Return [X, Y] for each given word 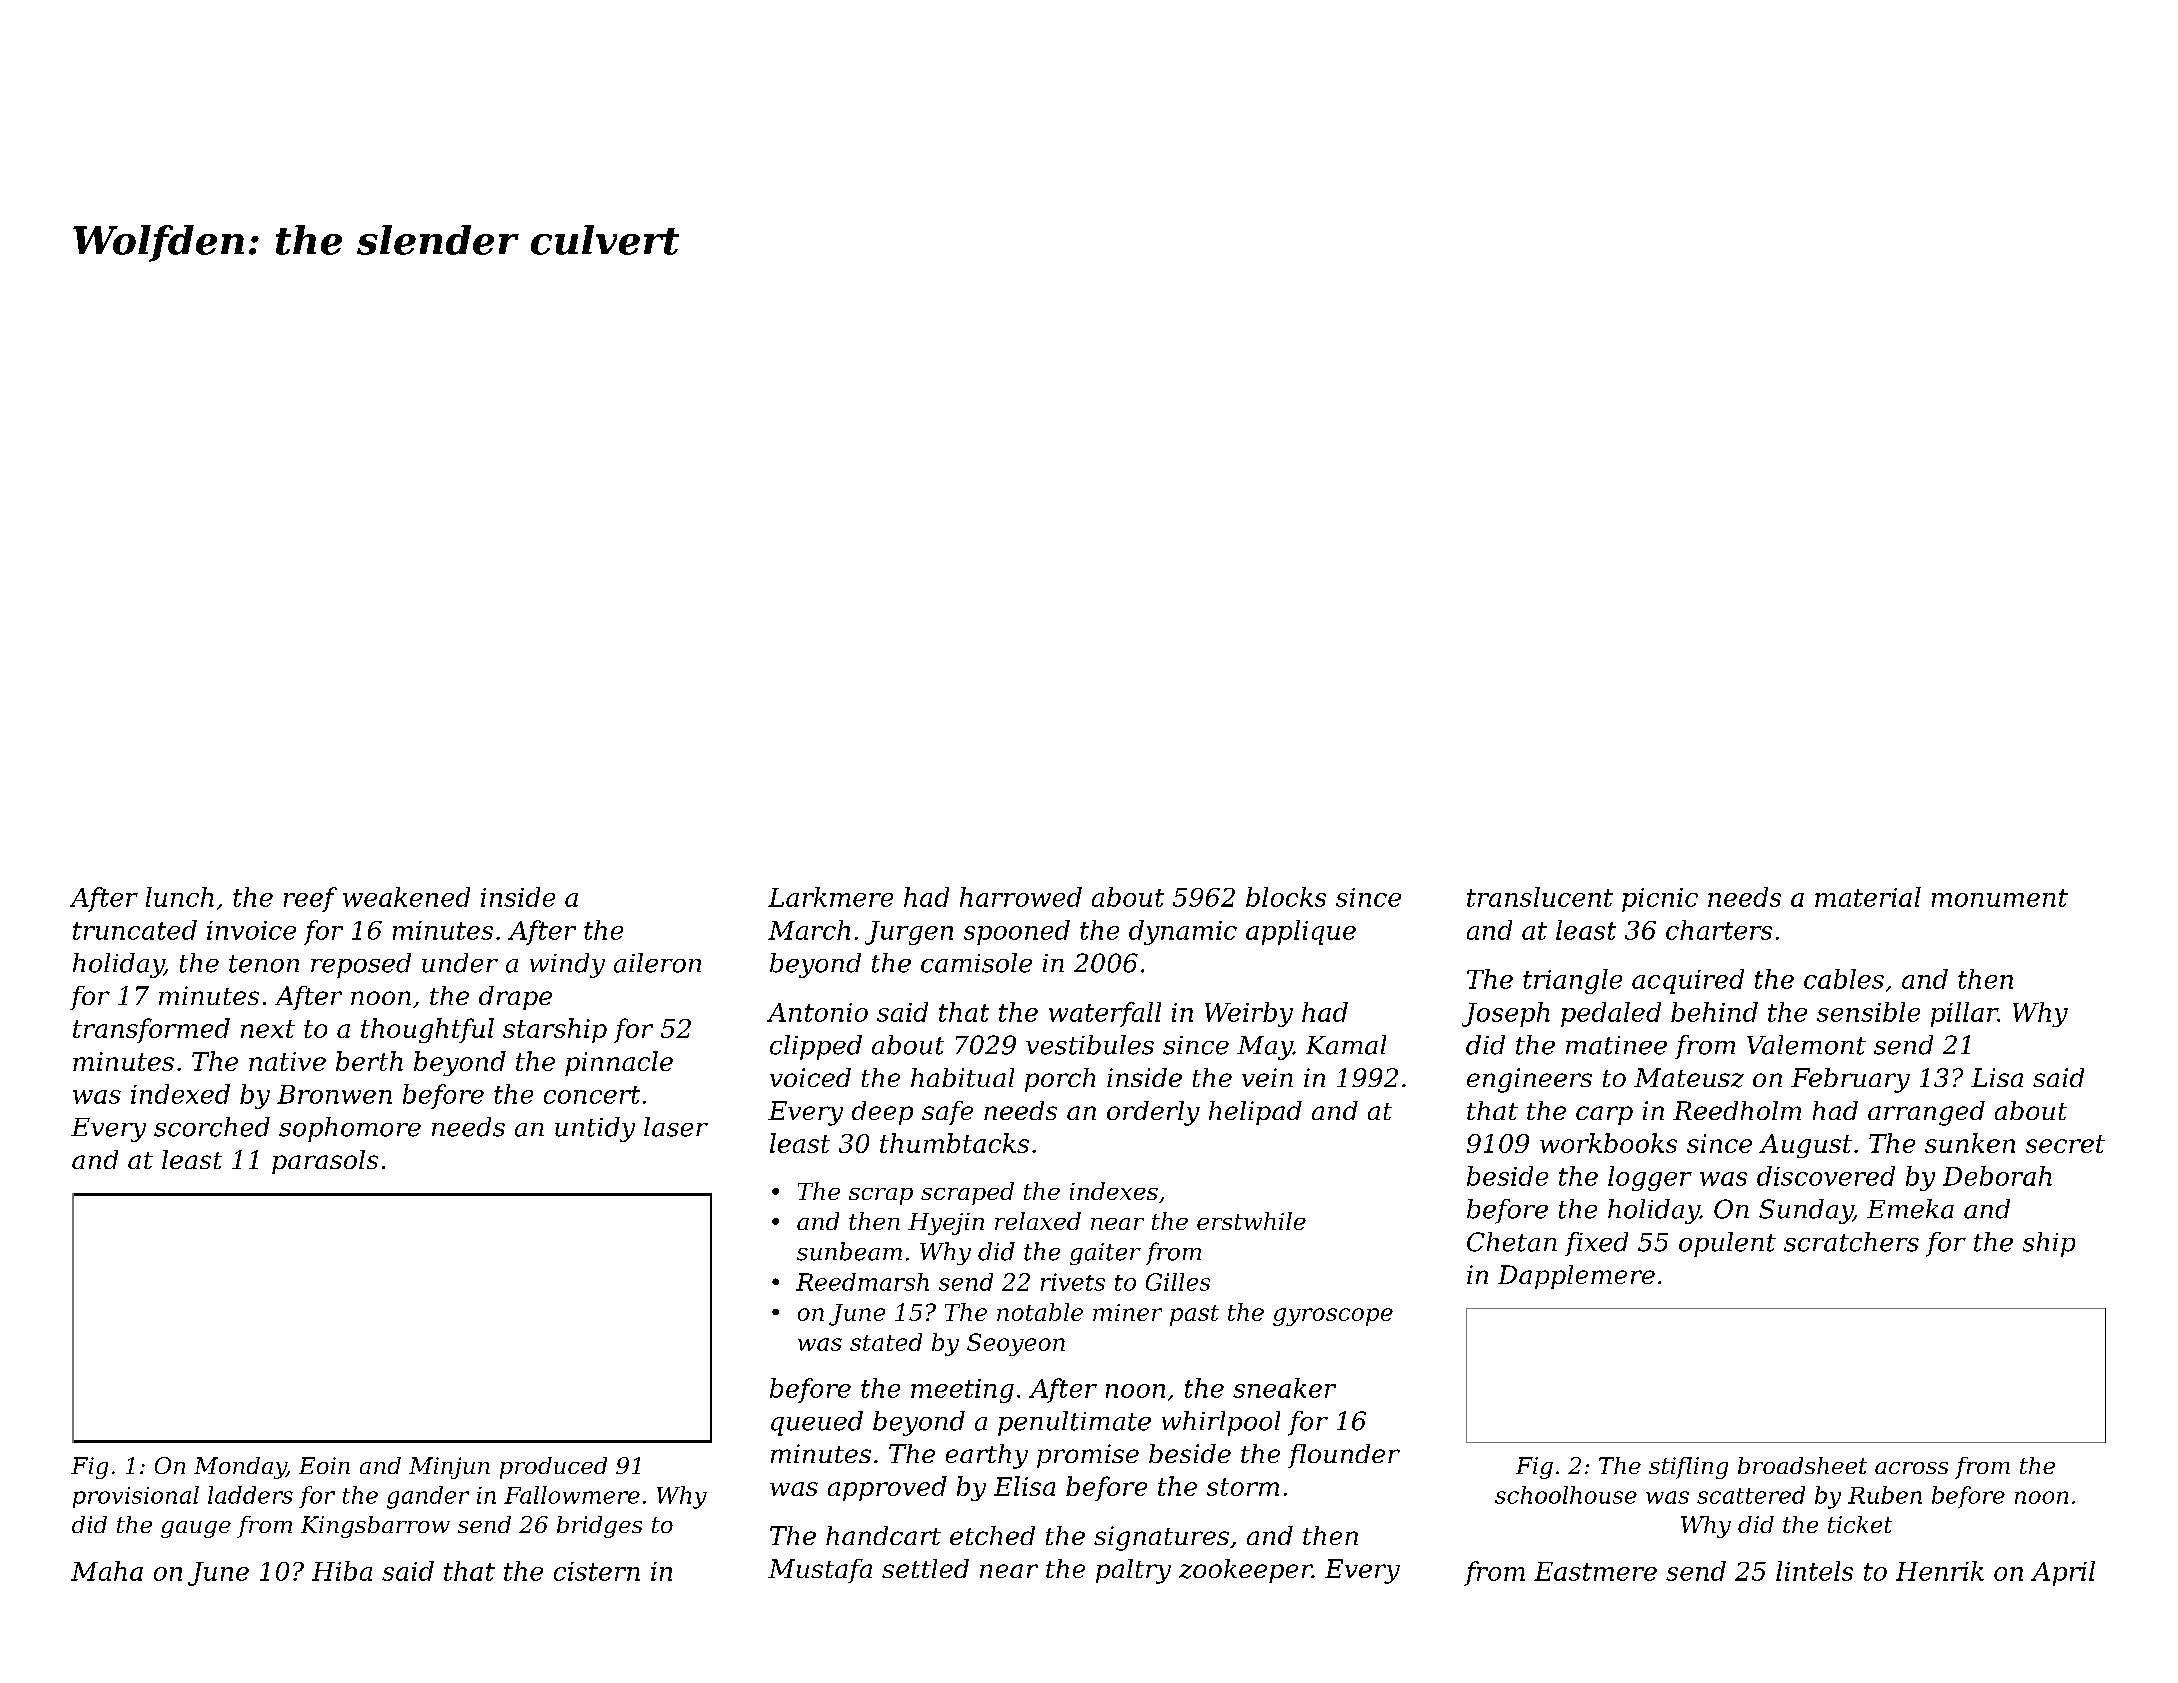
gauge [196, 1529]
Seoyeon [1016, 1344]
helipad [1255, 1113]
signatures [1161, 1538]
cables [1844, 979]
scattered [1751, 1495]
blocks [1286, 897]
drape [515, 998]
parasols [325, 1162]
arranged [1926, 1113]
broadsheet [1802, 1465]
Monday [240, 1468]
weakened [406, 897]
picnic [1660, 900]
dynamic [1183, 932]
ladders [250, 1495]
